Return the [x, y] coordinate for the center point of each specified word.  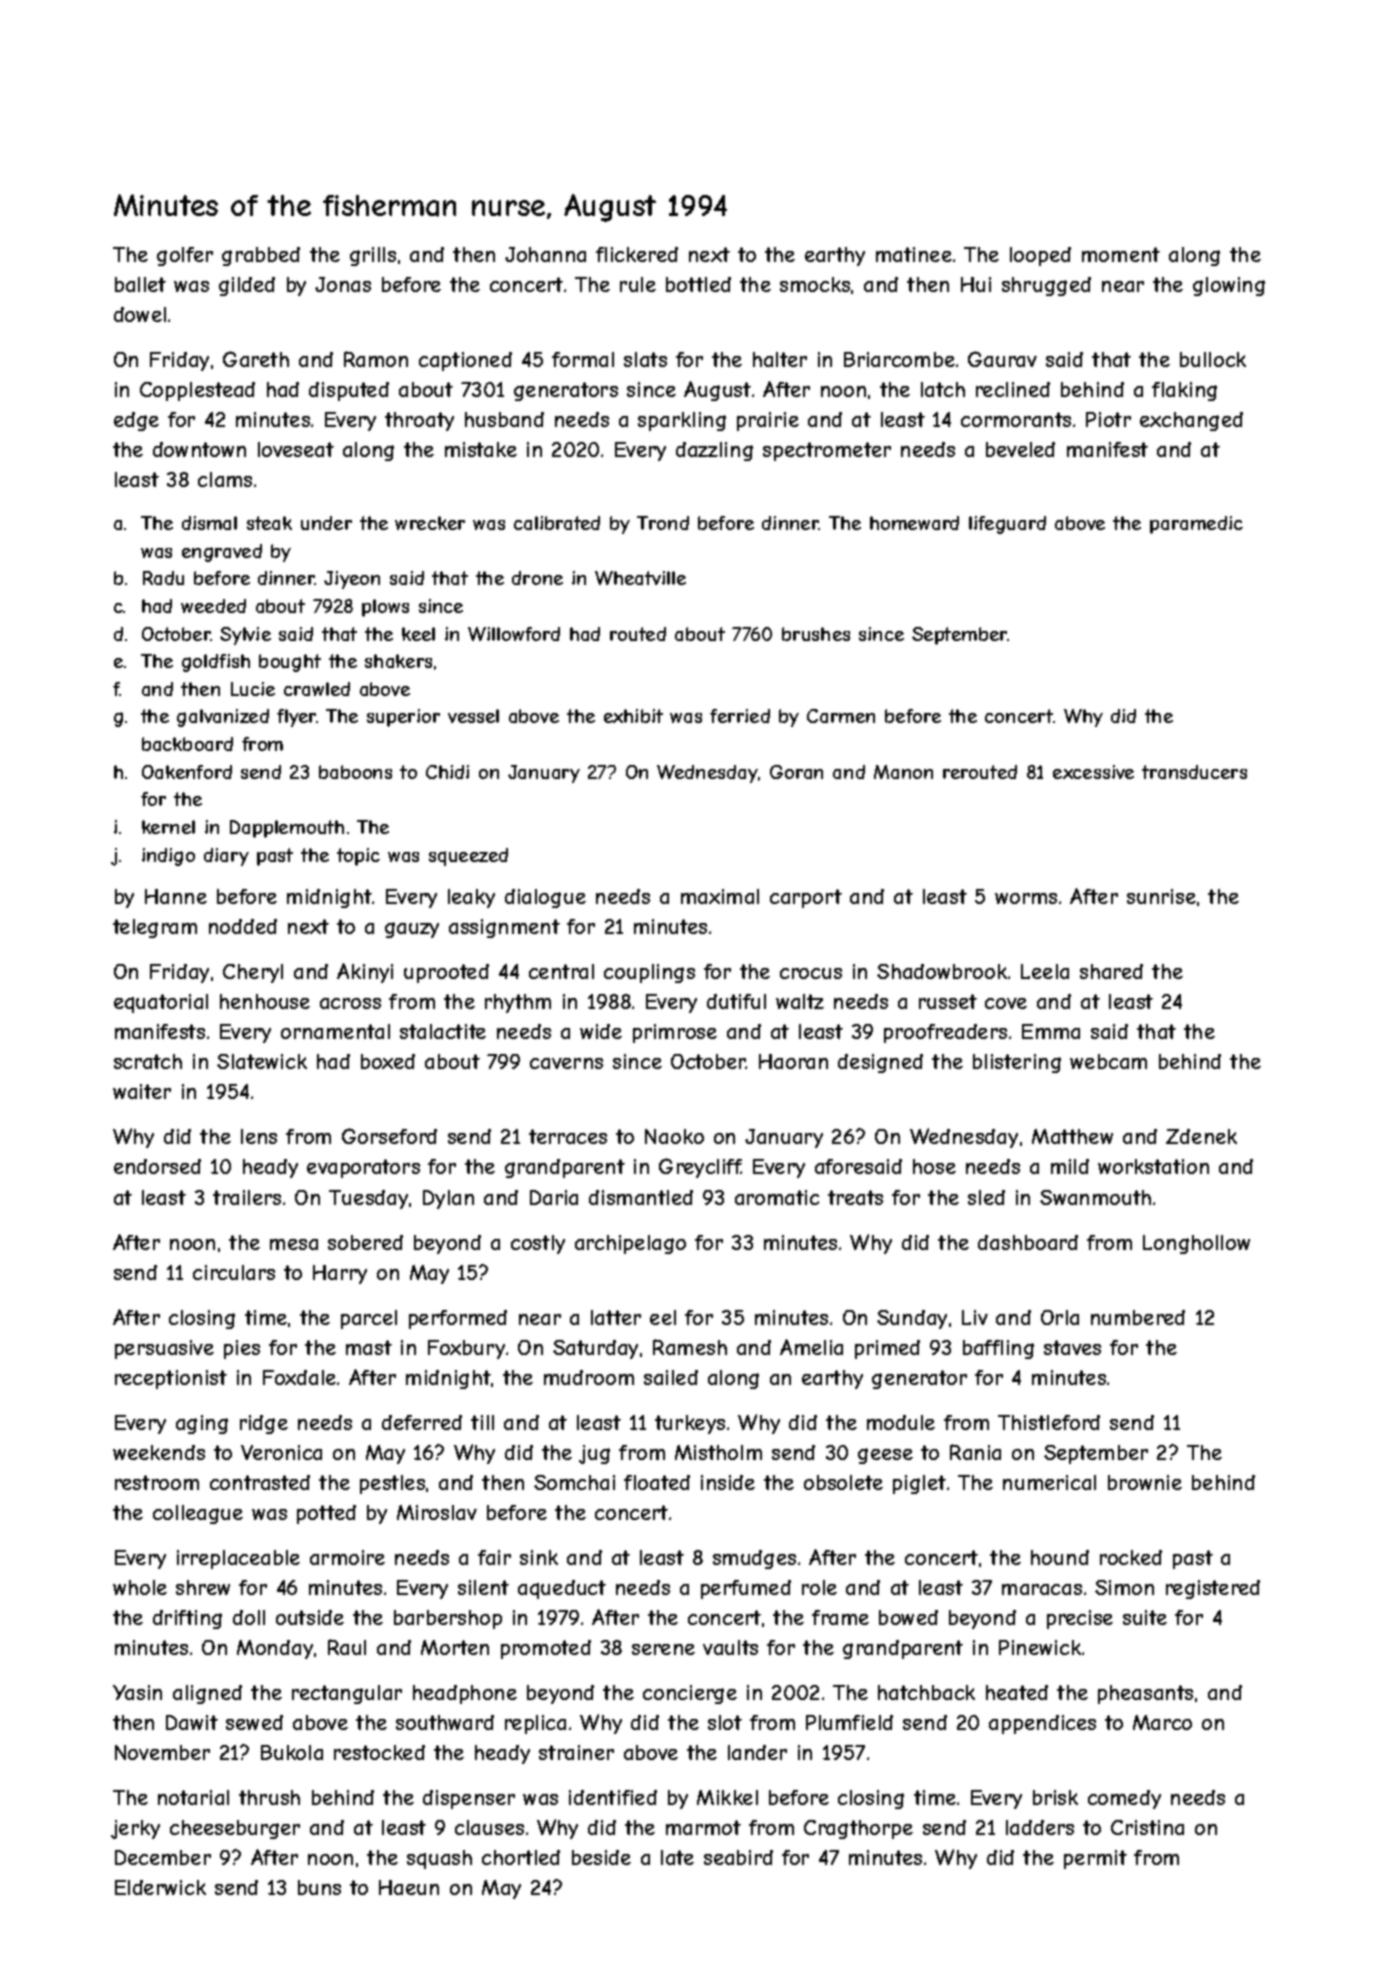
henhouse [265, 1001]
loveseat [296, 449]
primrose [675, 1033]
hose [934, 1166]
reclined [1013, 389]
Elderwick [160, 1887]
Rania [975, 1452]
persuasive [164, 1349]
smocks [815, 284]
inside [728, 1482]
